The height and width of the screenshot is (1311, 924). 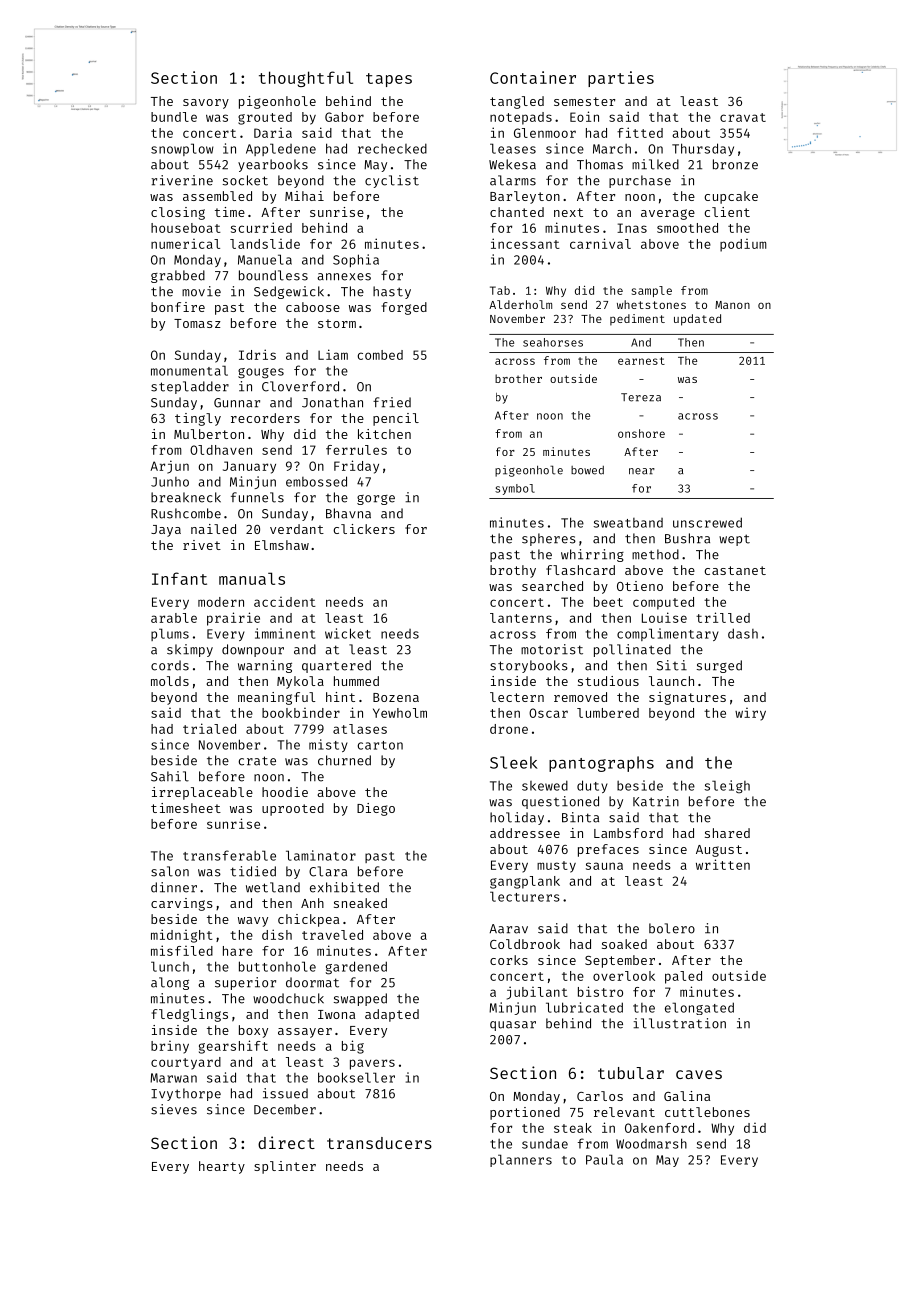 I want to click on hearty, so click(x=222, y=1167).
